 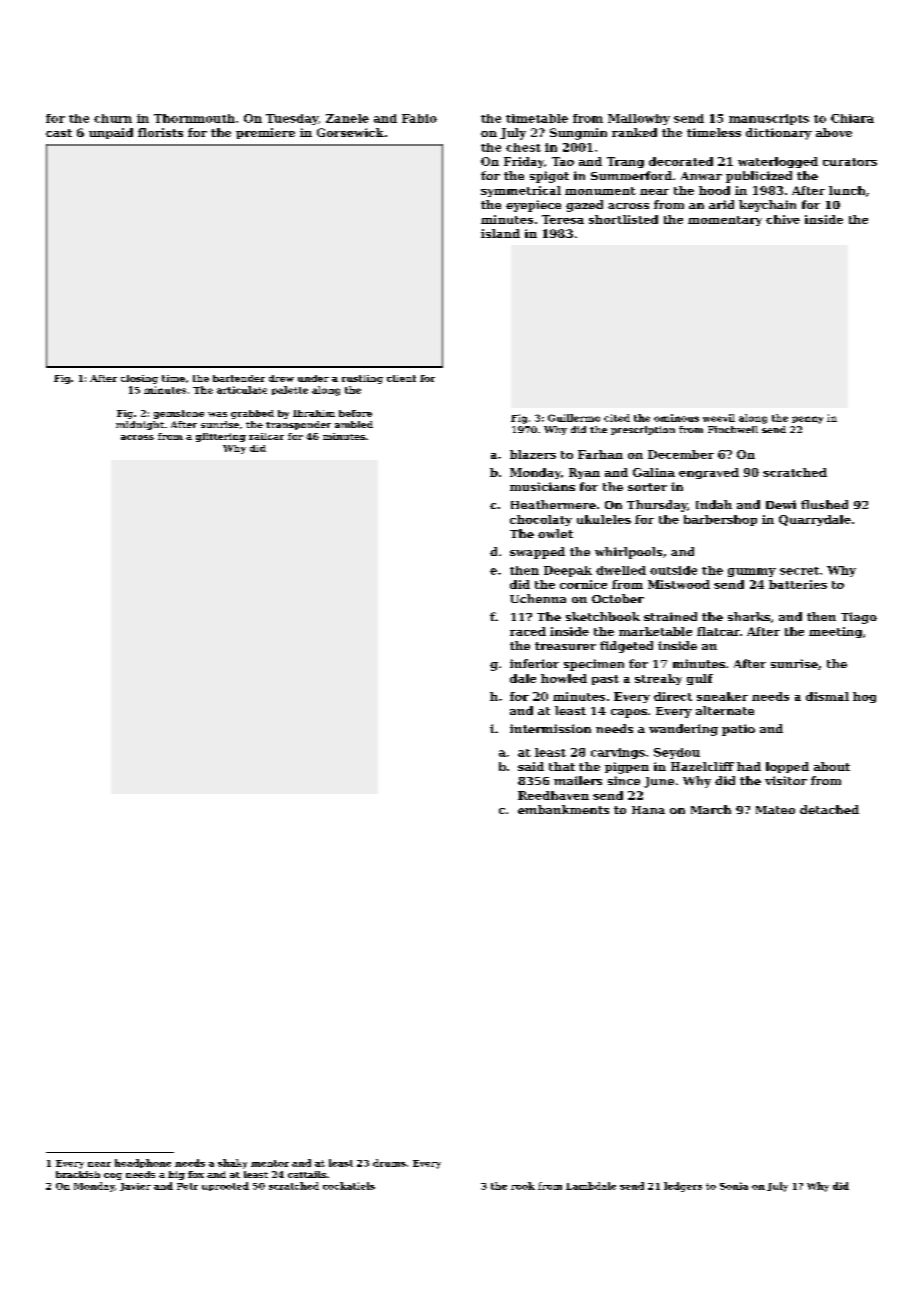 What do you see at coordinates (639, 119) in the document?
I see `Mallowby` at bounding box center [639, 119].
